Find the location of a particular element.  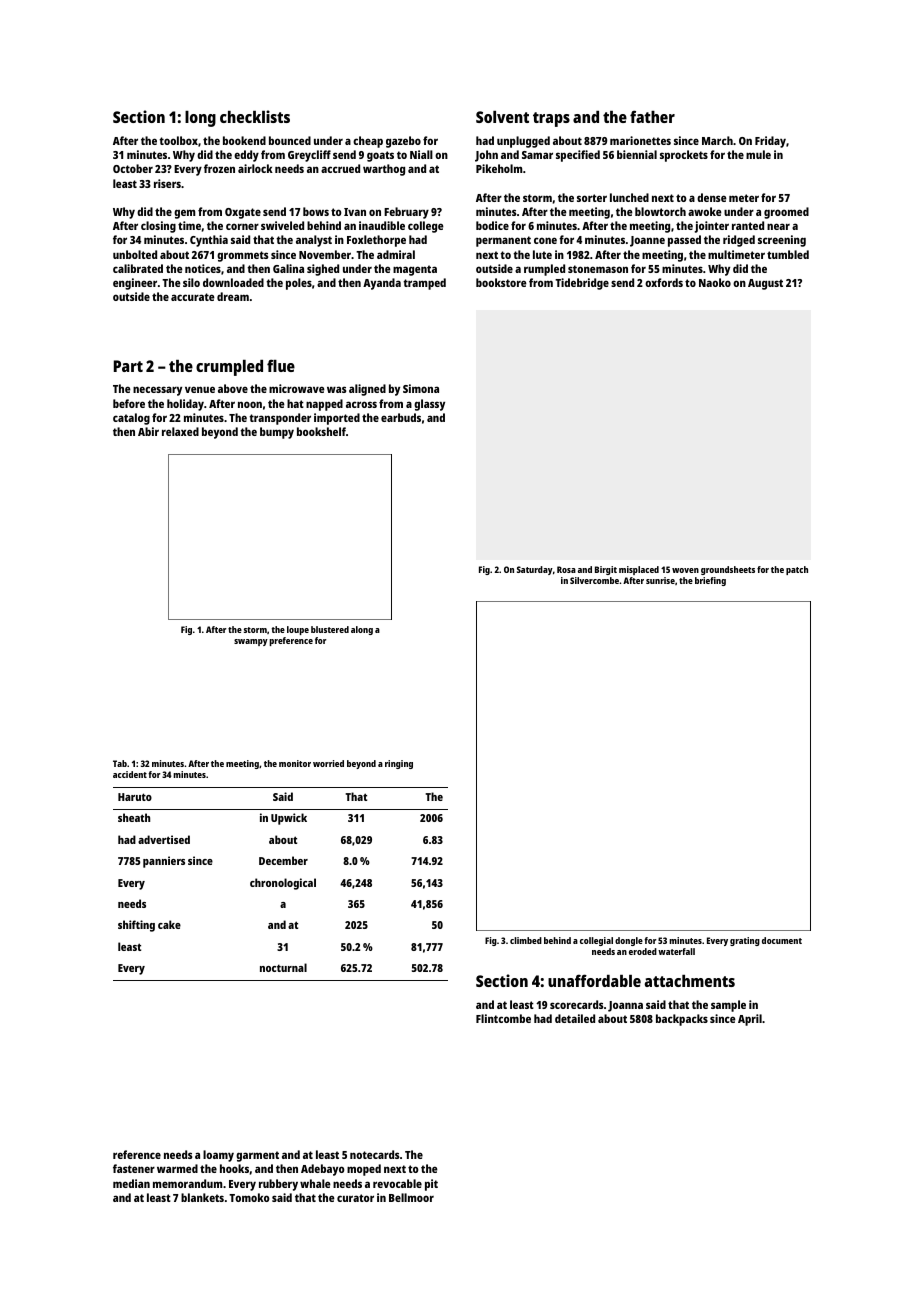

cone is located at coordinates (545, 240).
